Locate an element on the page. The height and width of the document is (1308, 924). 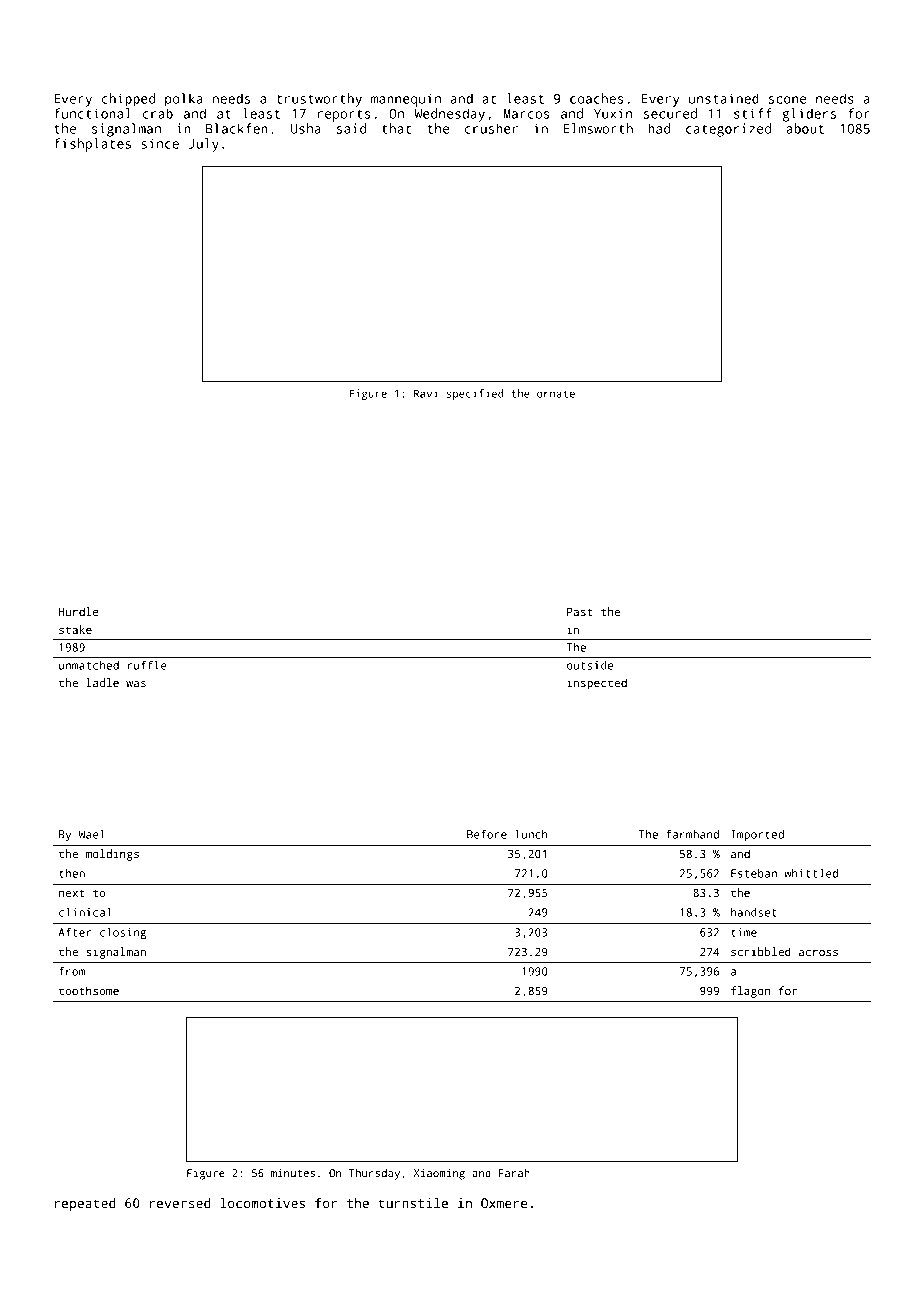
repeated is located at coordinates (85, 1204).
